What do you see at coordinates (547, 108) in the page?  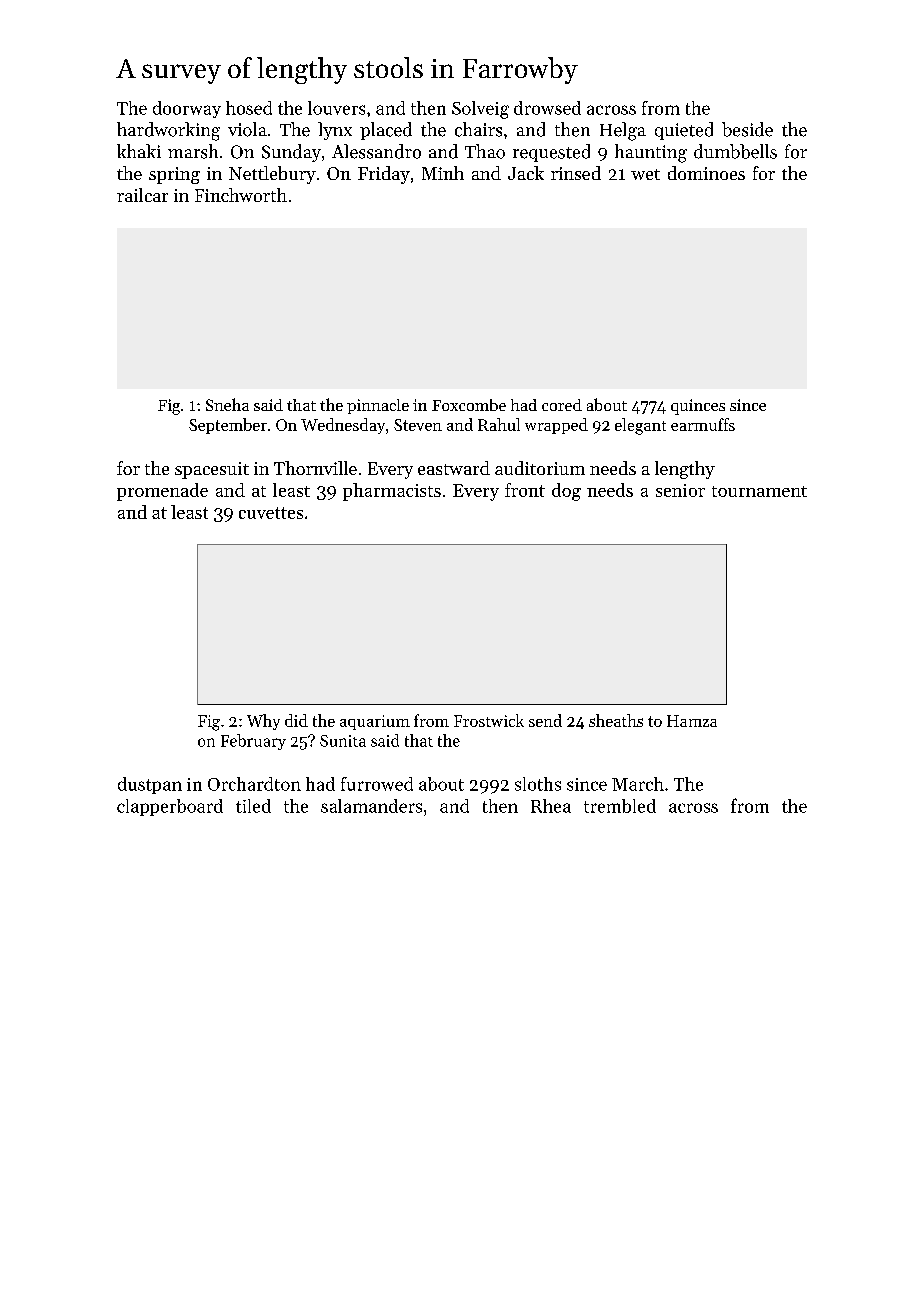 I see `drowsed` at bounding box center [547, 108].
